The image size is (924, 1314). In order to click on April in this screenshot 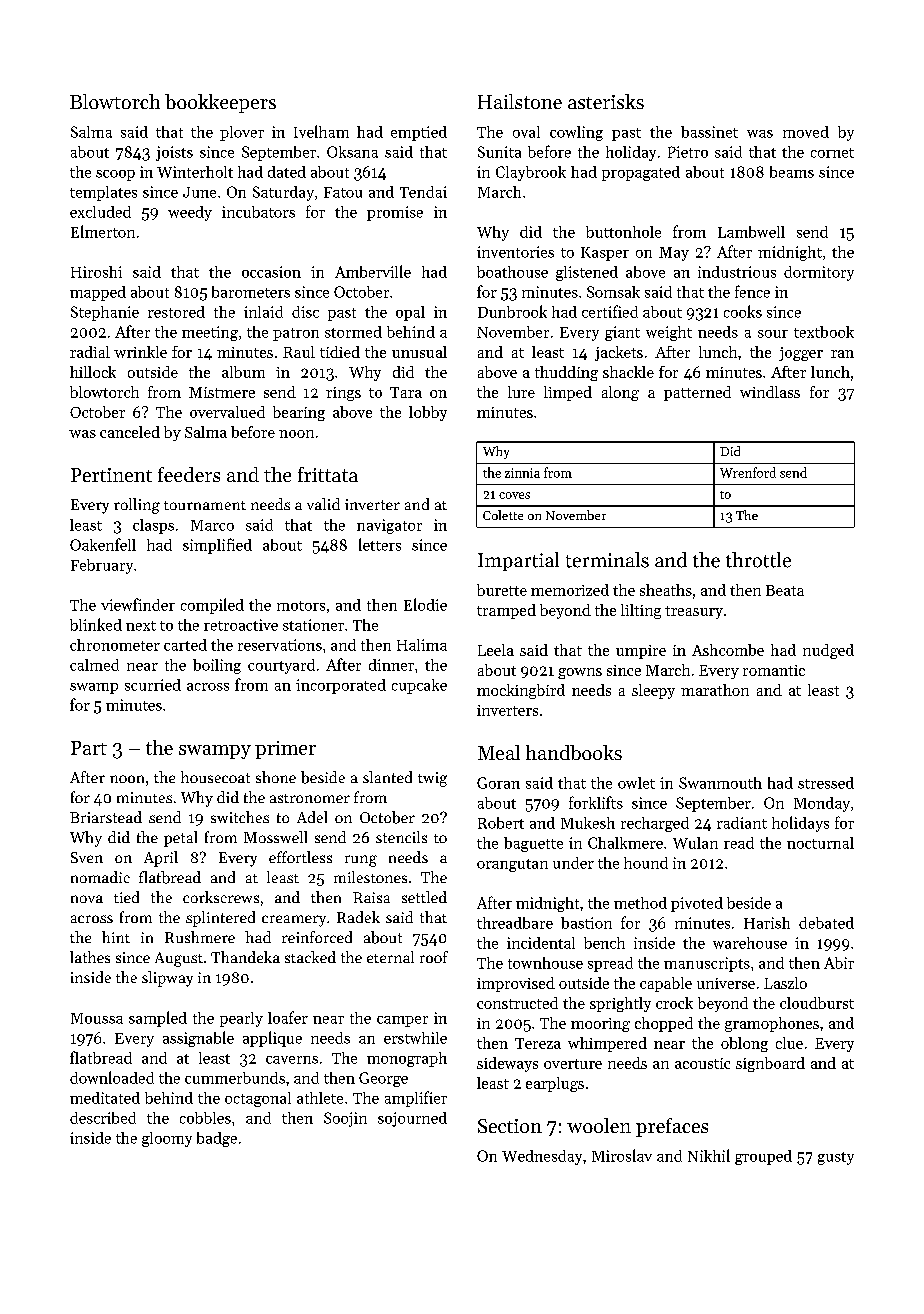, I will do `click(161, 859)`.
